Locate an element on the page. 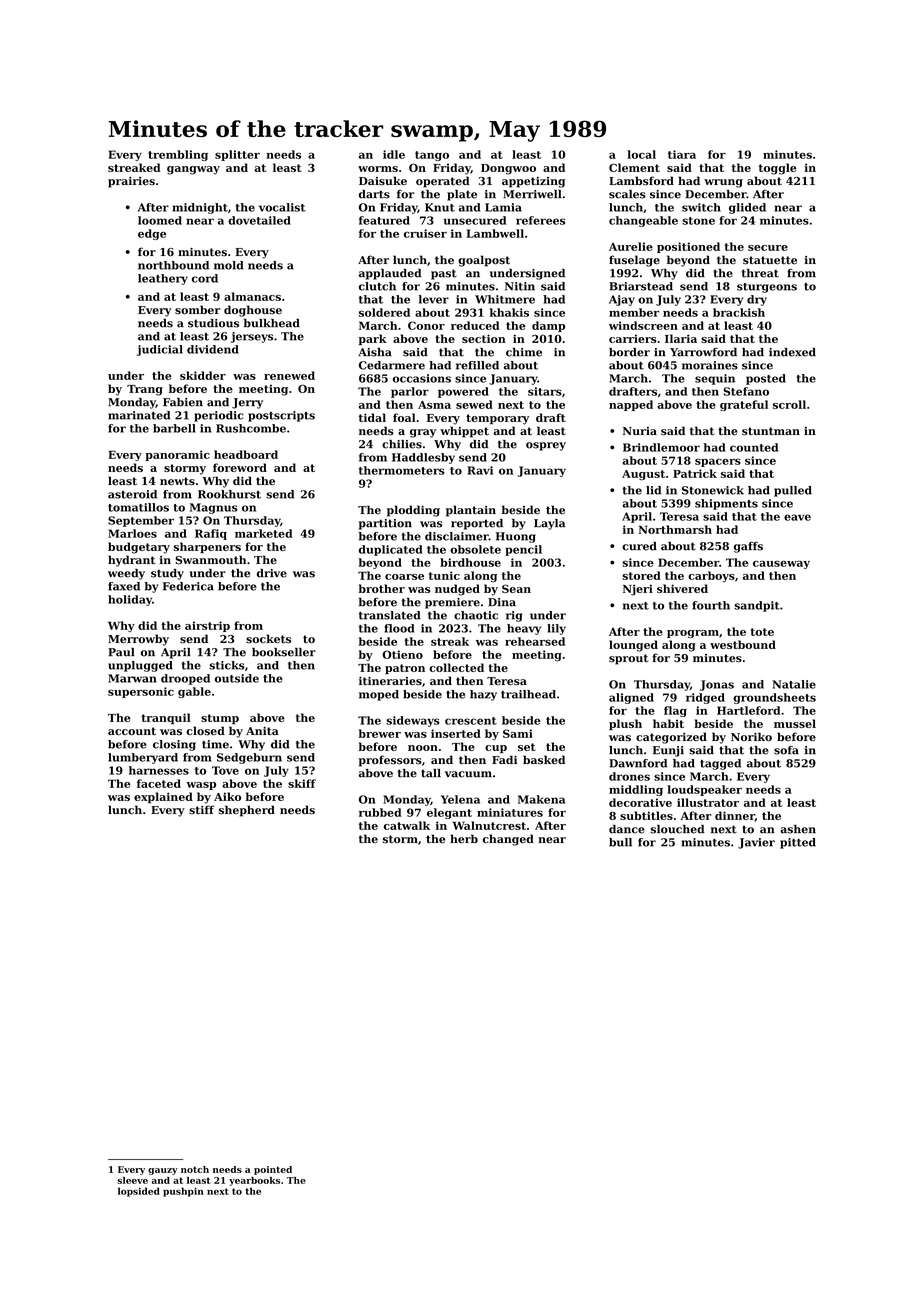 The width and height of the page is (924, 1308). Merrowby is located at coordinates (138, 640).
